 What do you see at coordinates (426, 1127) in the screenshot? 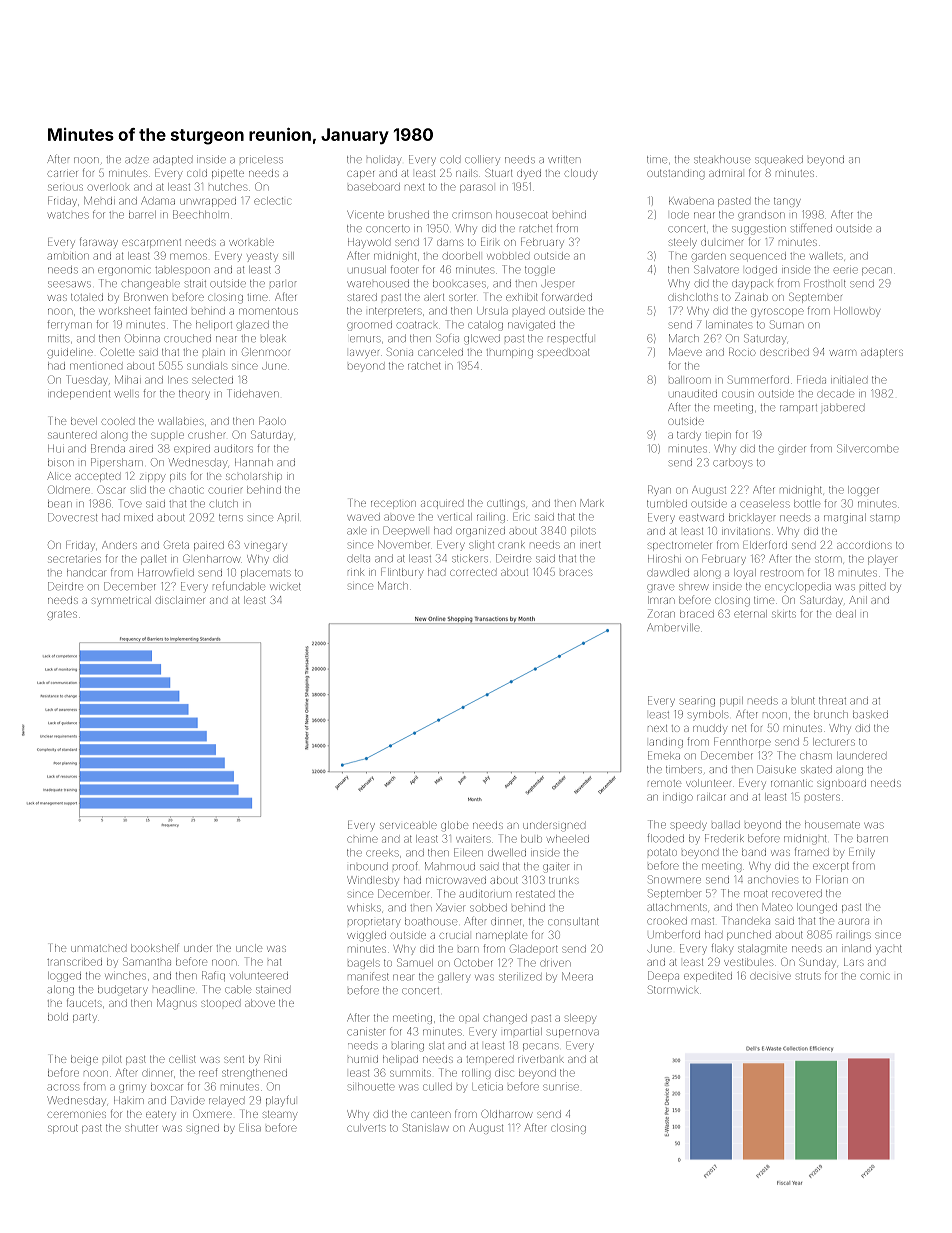
I see `Stanislaw` at bounding box center [426, 1127].
